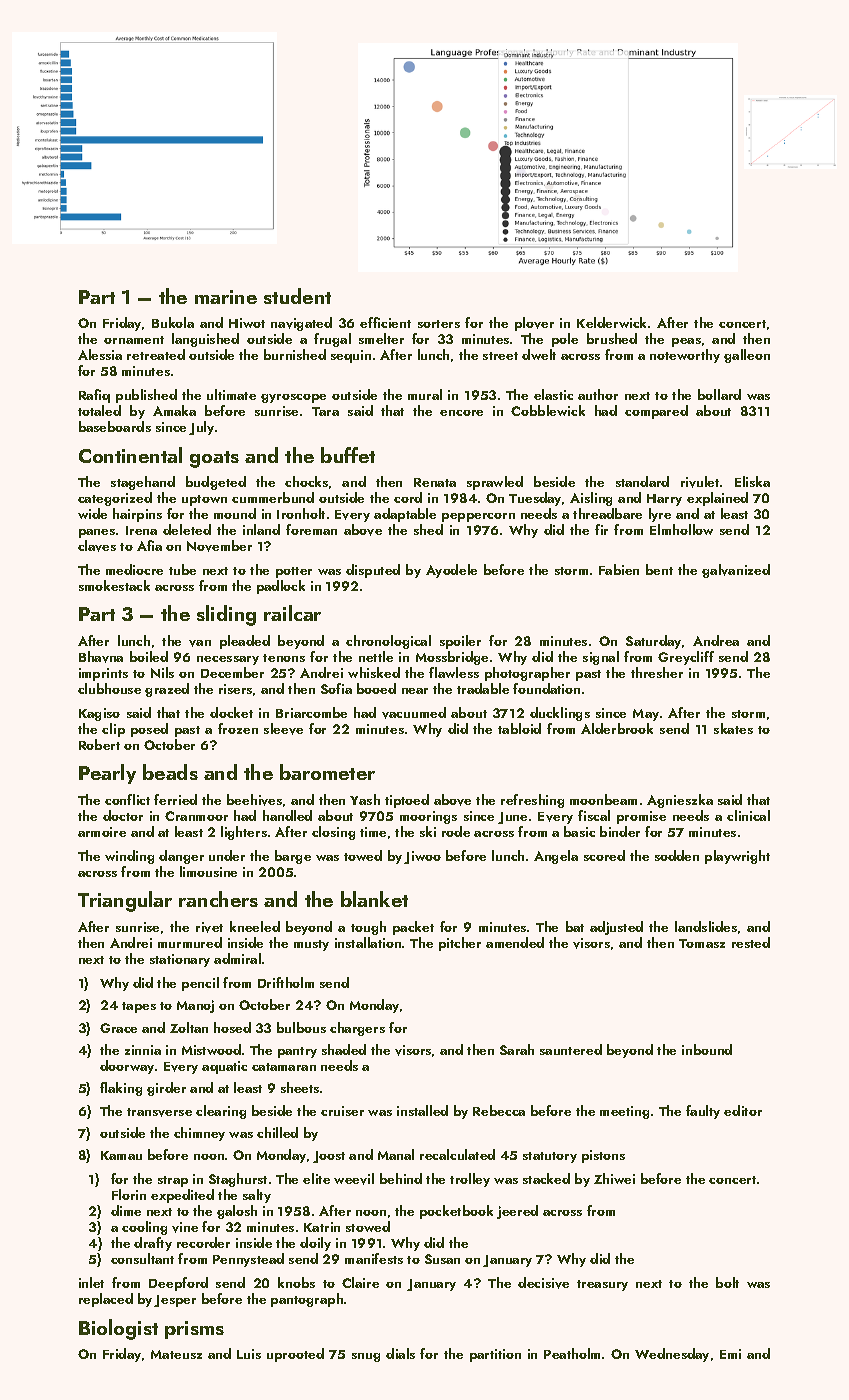 This page has width=849, height=1400. What do you see at coordinates (527, 674) in the page?
I see `photographer` at bounding box center [527, 674].
